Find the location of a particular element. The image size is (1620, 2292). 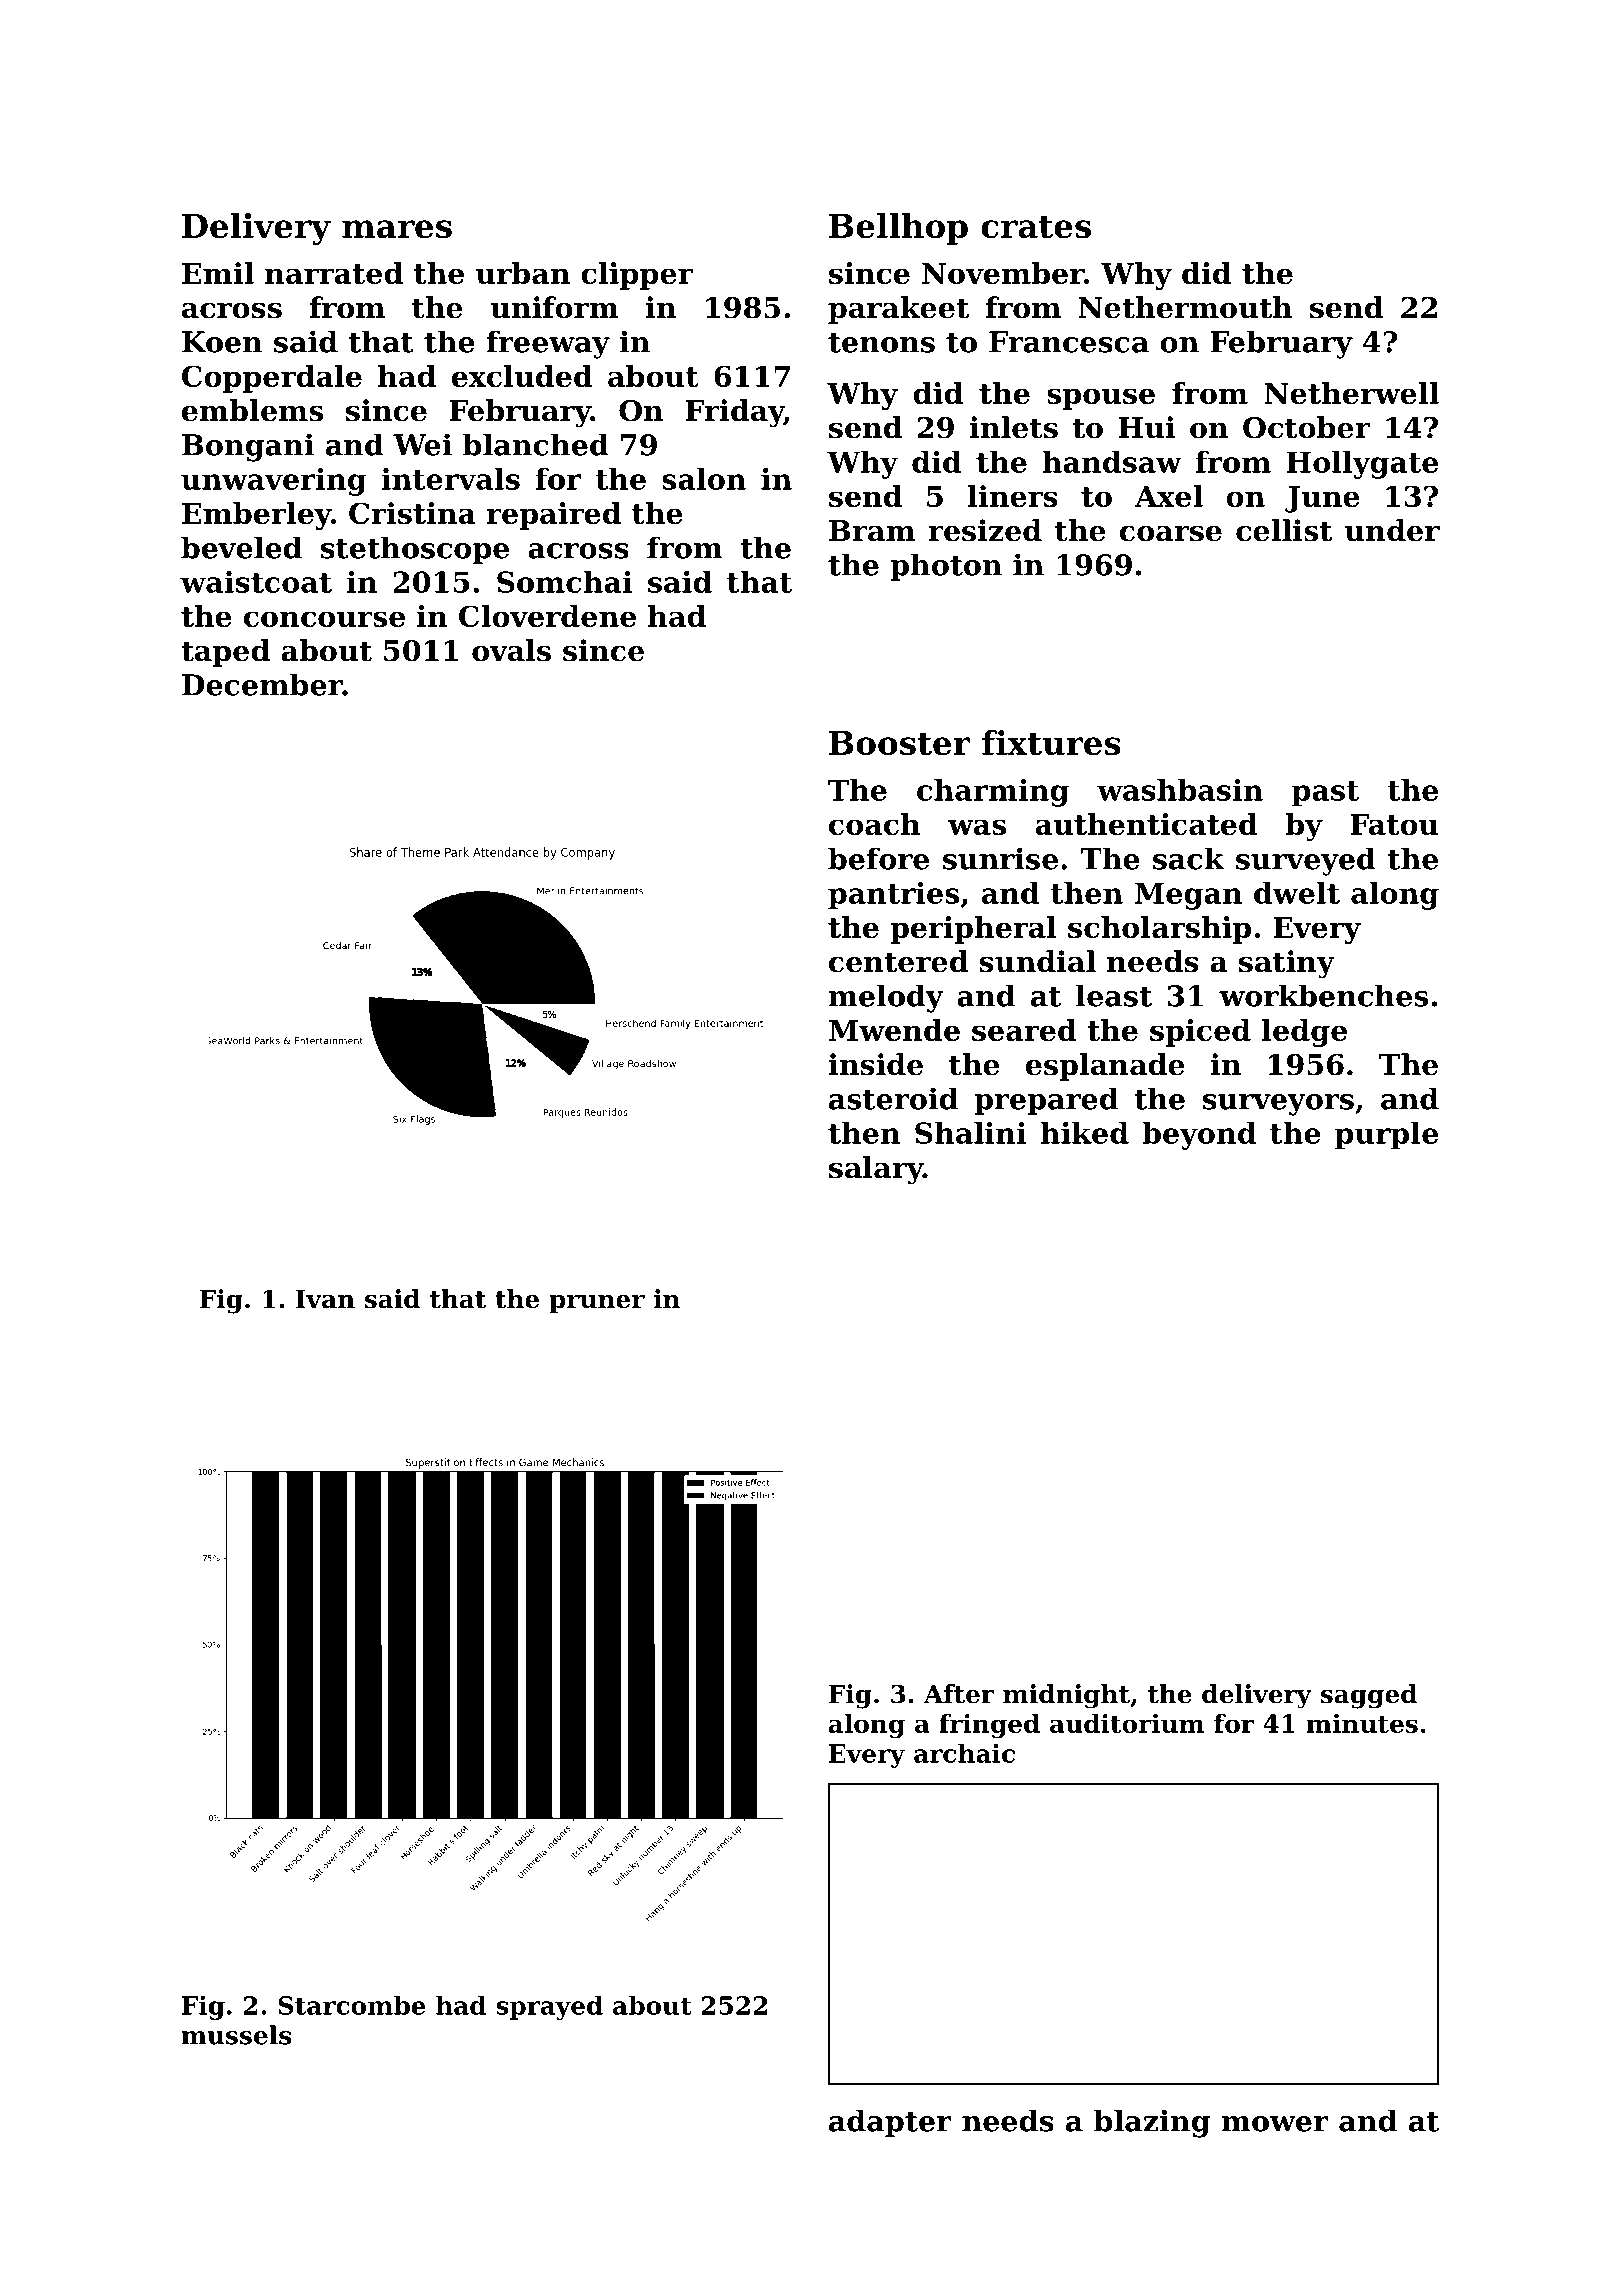

workbenches is located at coordinates (1323, 995).
